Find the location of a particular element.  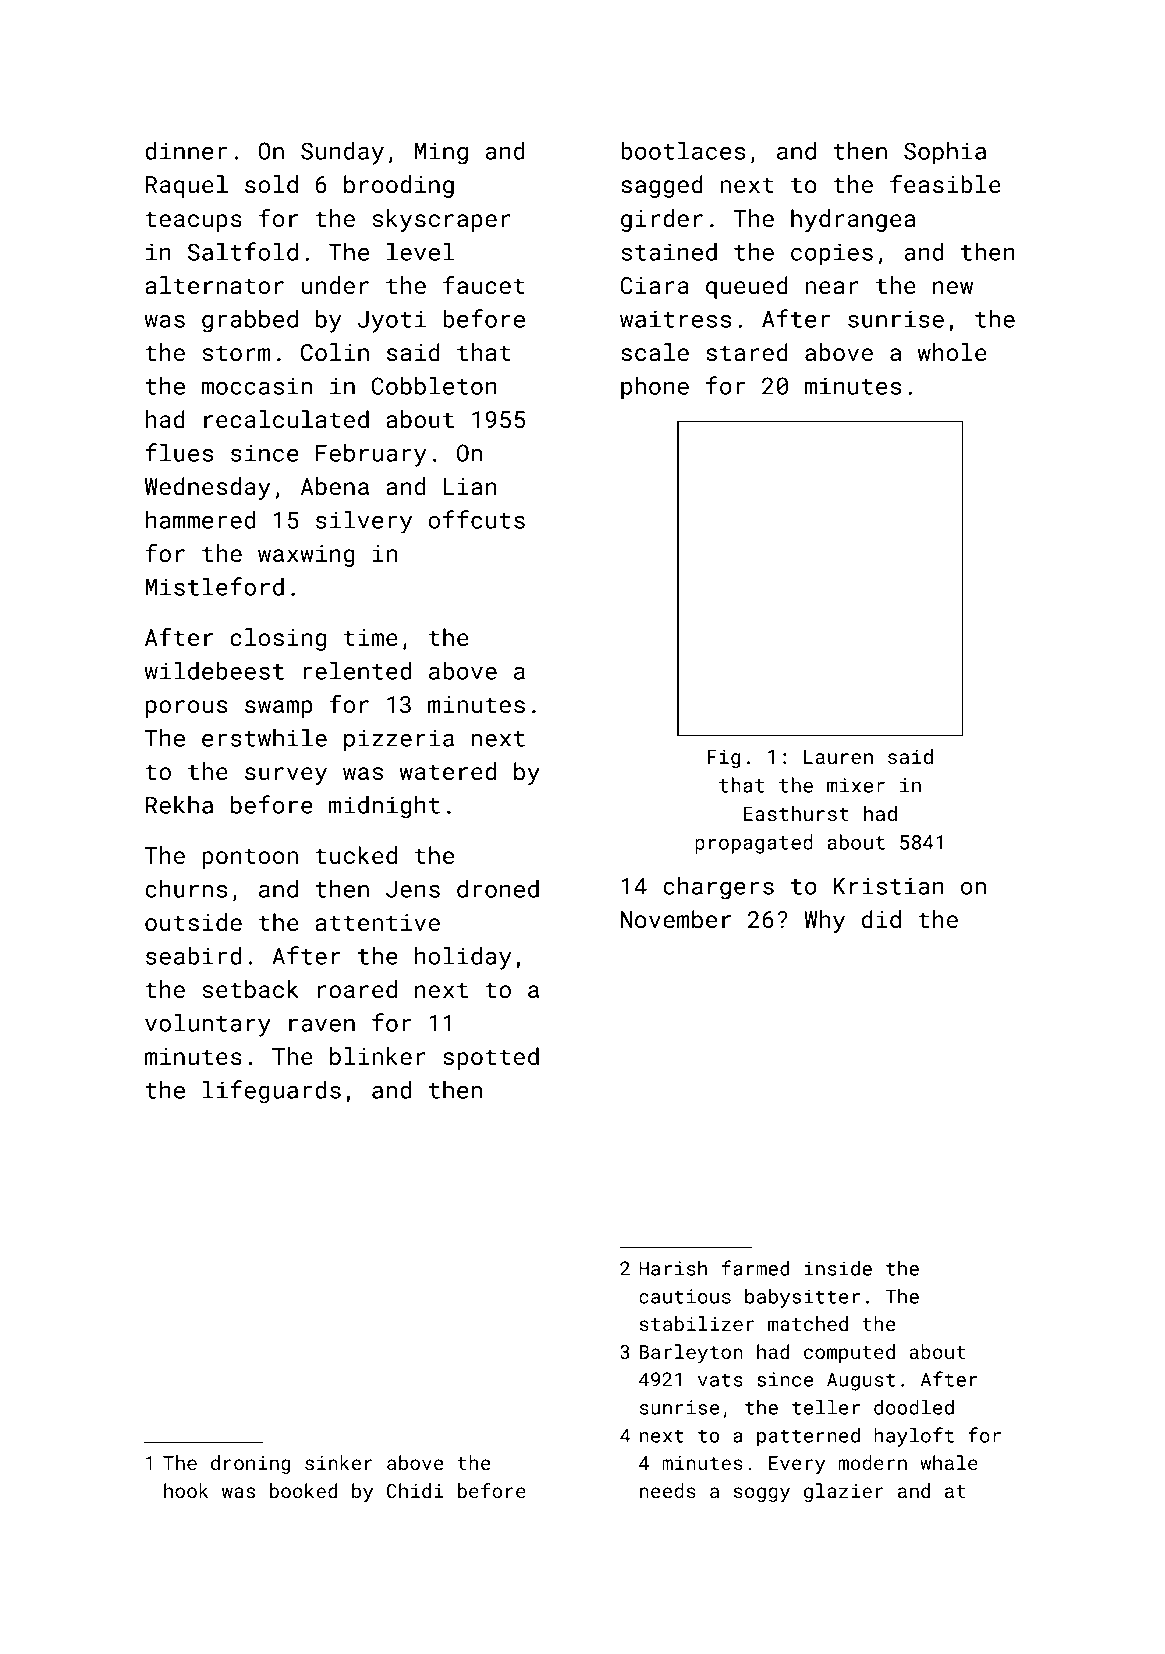

Lauren is located at coordinates (838, 756).
